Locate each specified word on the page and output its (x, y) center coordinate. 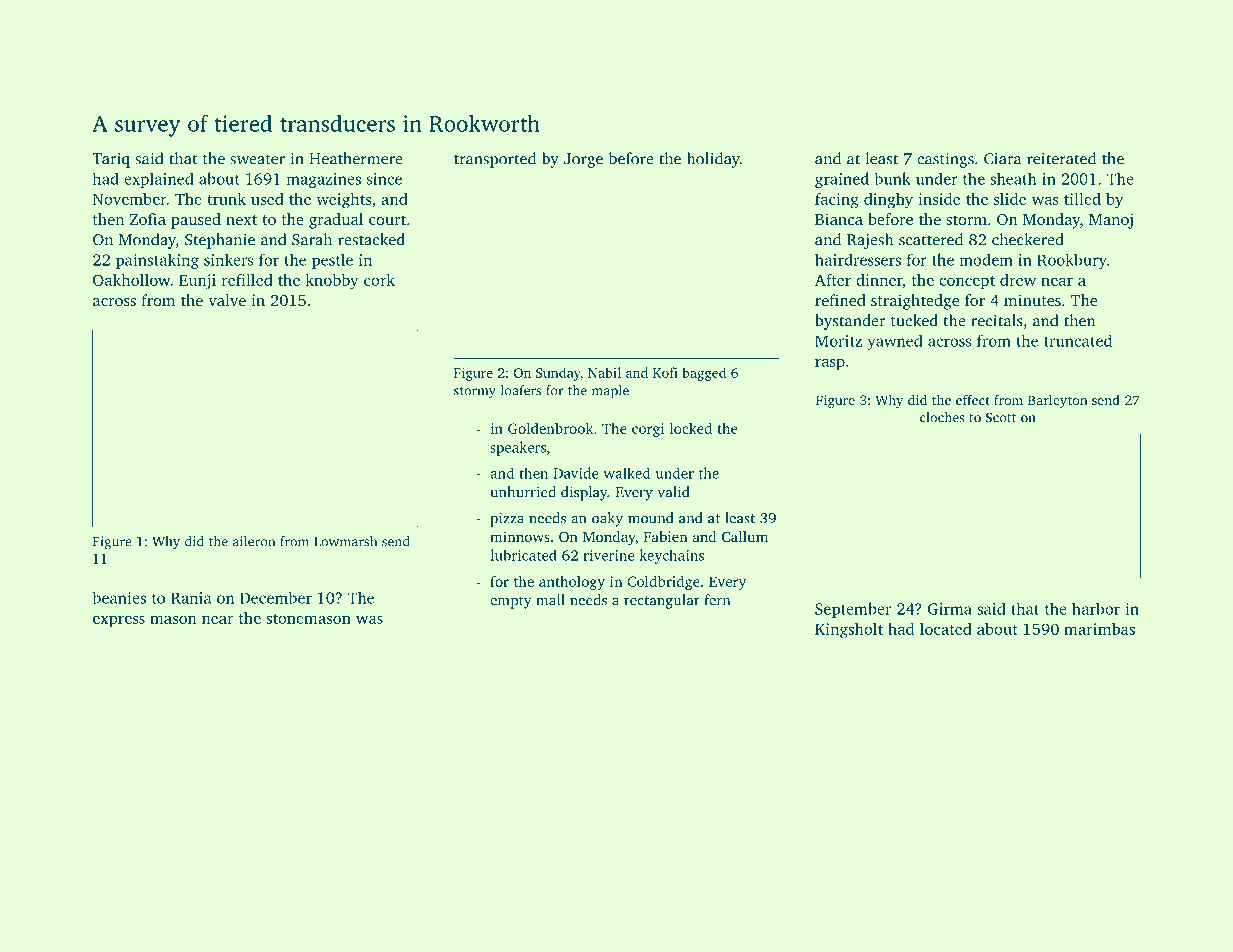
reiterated (1061, 158)
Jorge (583, 160)
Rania (191, 598)
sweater (257, 159)
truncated (1078, 340)
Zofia (148, 219)
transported (495, 160)
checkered (1028, 239)
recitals (997, 320)
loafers (521, 390)
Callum (745, 536)
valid (673, 492)
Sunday (558, 374)
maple (610, 392)
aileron (254, 541)
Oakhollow (131, 280)
